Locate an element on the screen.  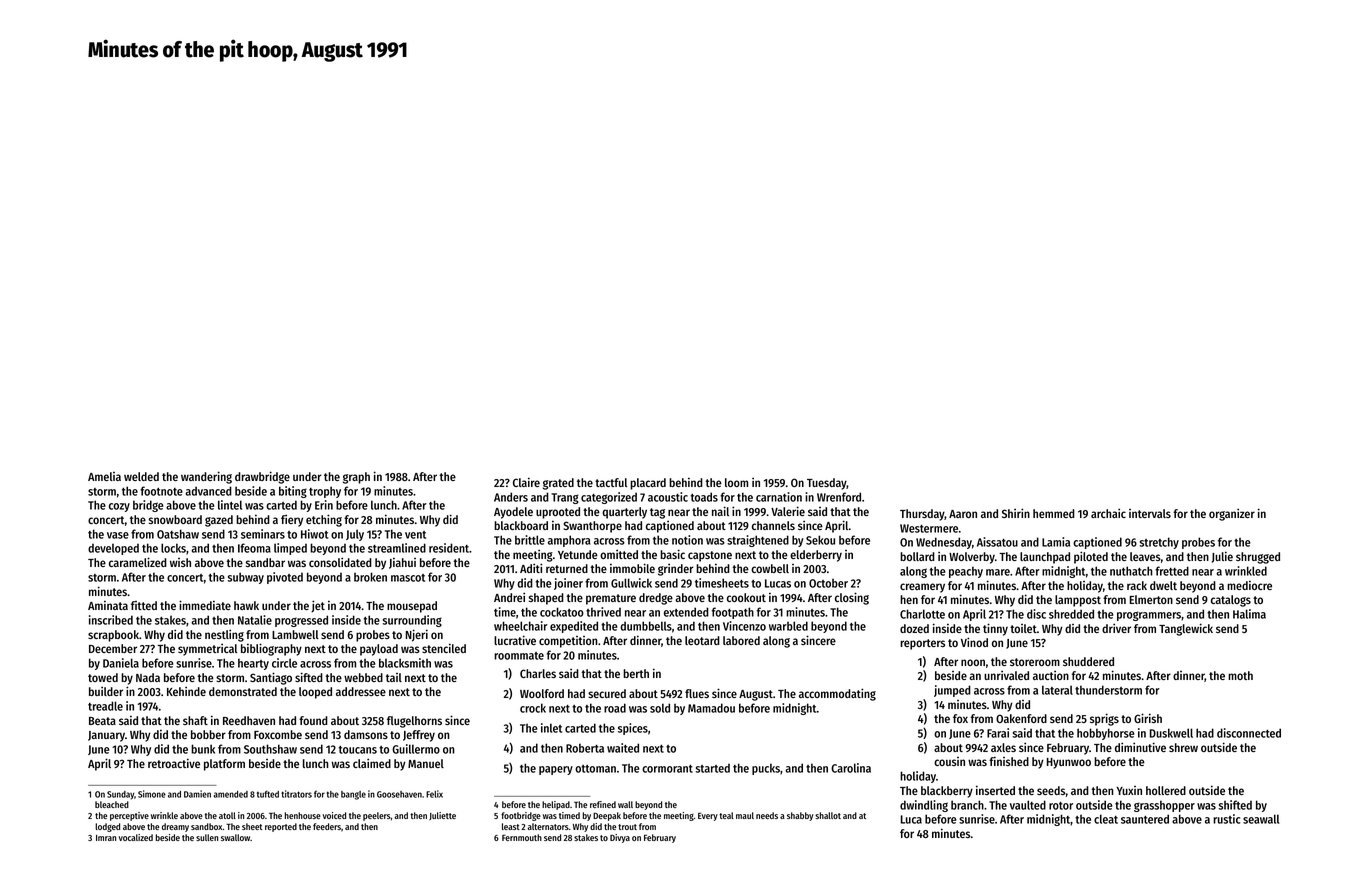
intervals is located at coordinates (1150, 513).
